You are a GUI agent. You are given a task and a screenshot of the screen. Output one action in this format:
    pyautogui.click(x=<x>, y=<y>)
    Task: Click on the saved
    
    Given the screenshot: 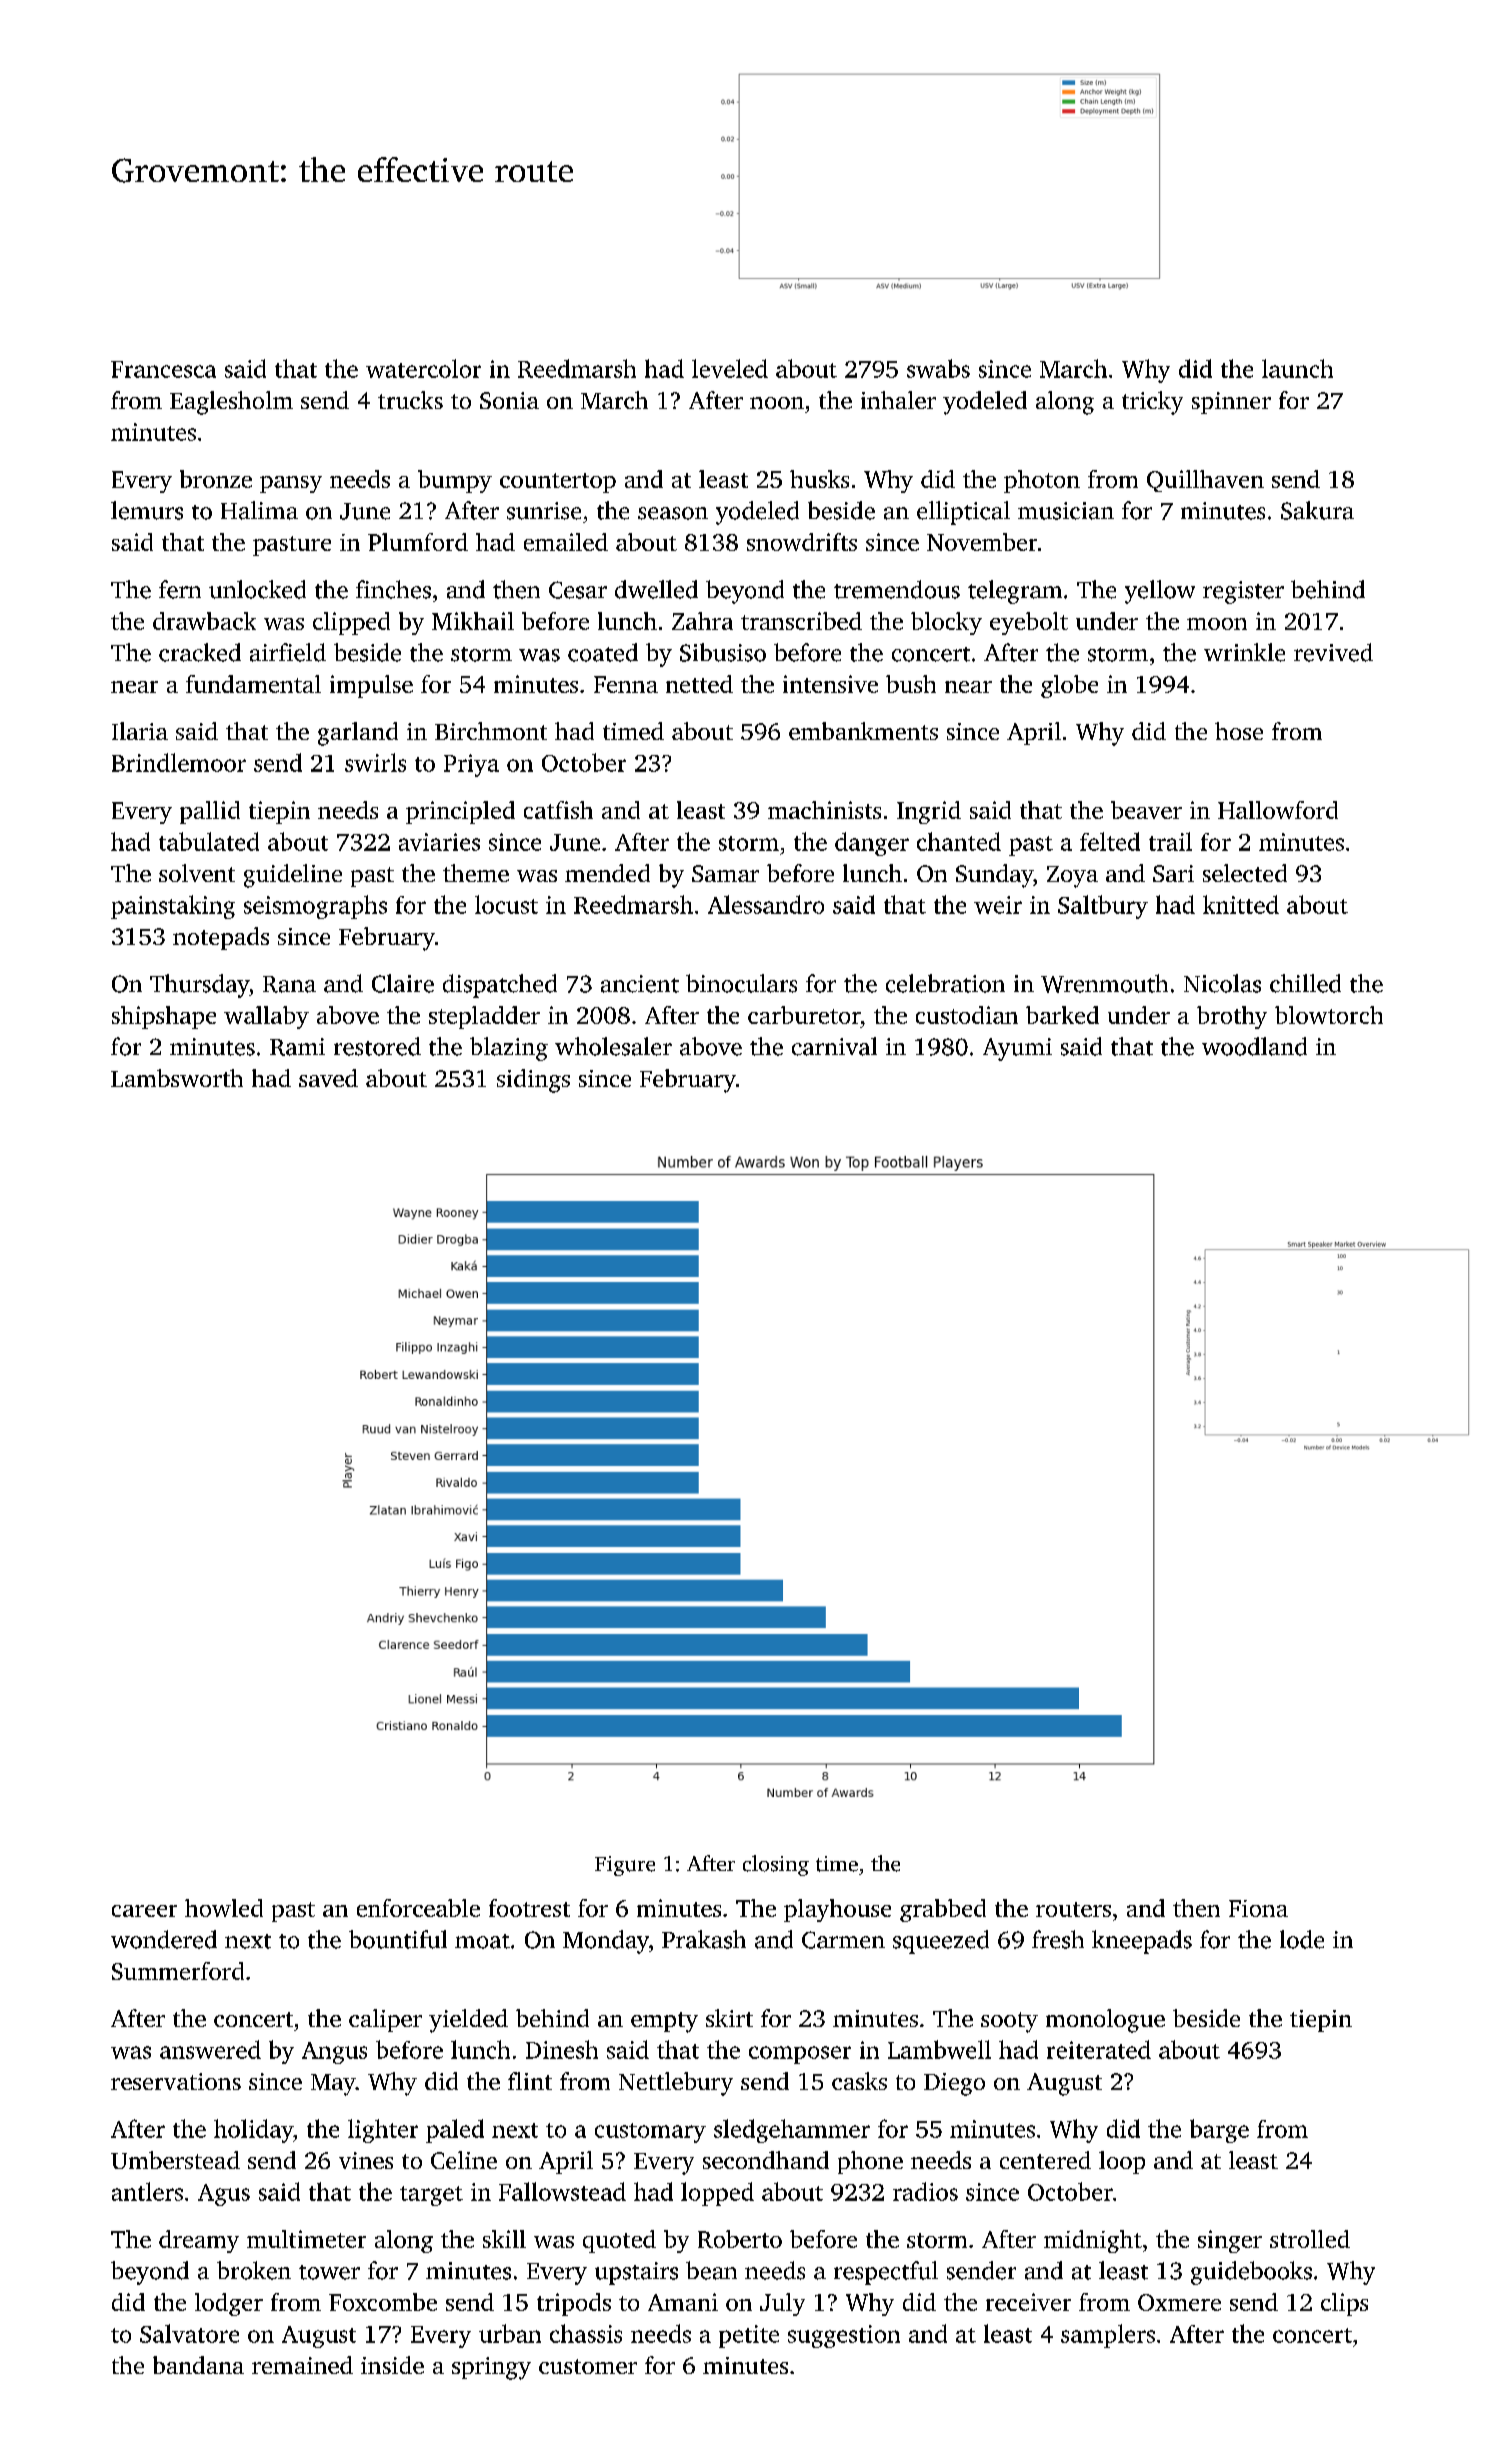 What is the action you would take?
    pyautogui.click(x=328, y=1078)
